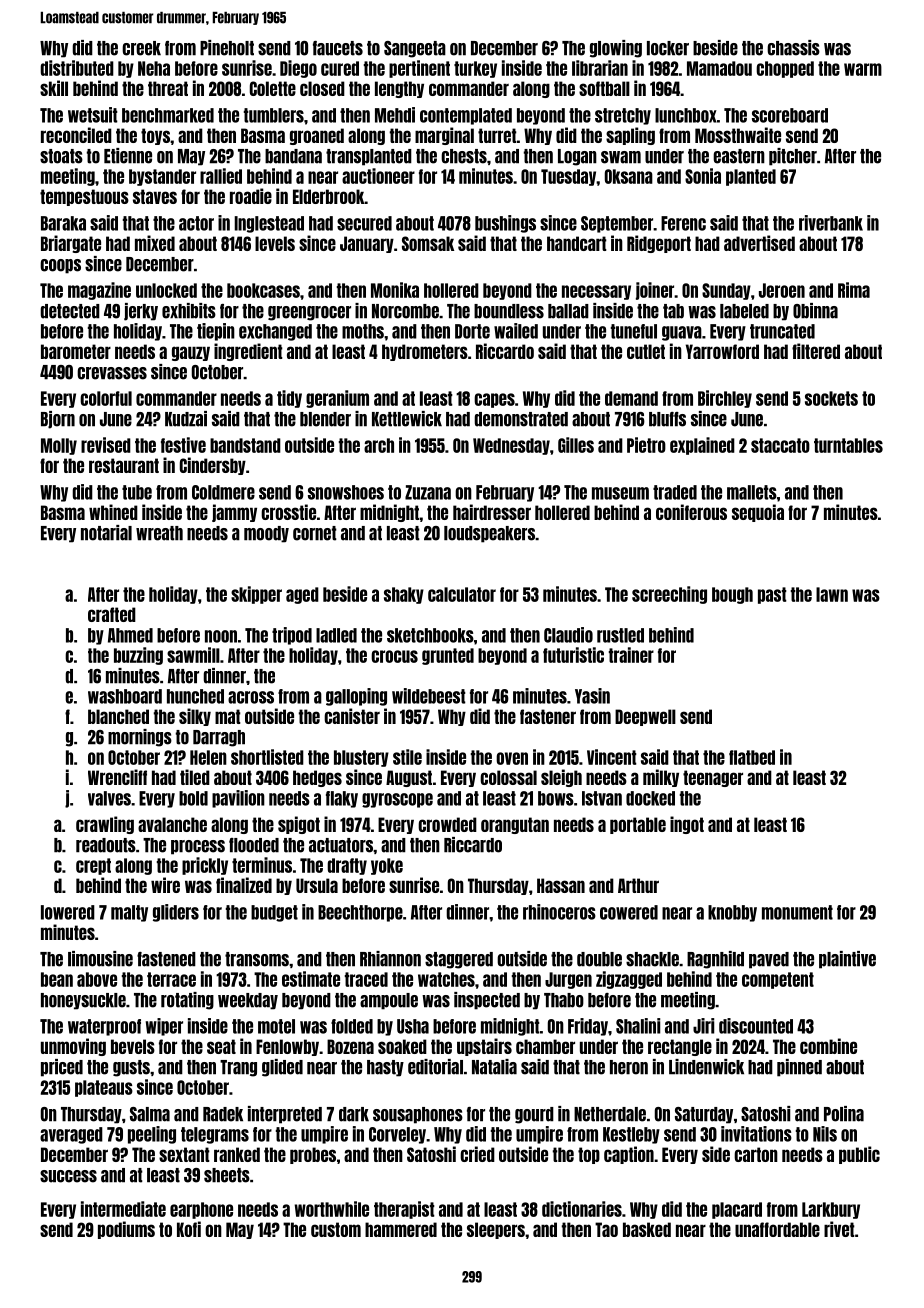 The image size is (924, 1308). Describe the element at coordinates (515, 825) in the screenshot. I see `orangutan` at that location.
